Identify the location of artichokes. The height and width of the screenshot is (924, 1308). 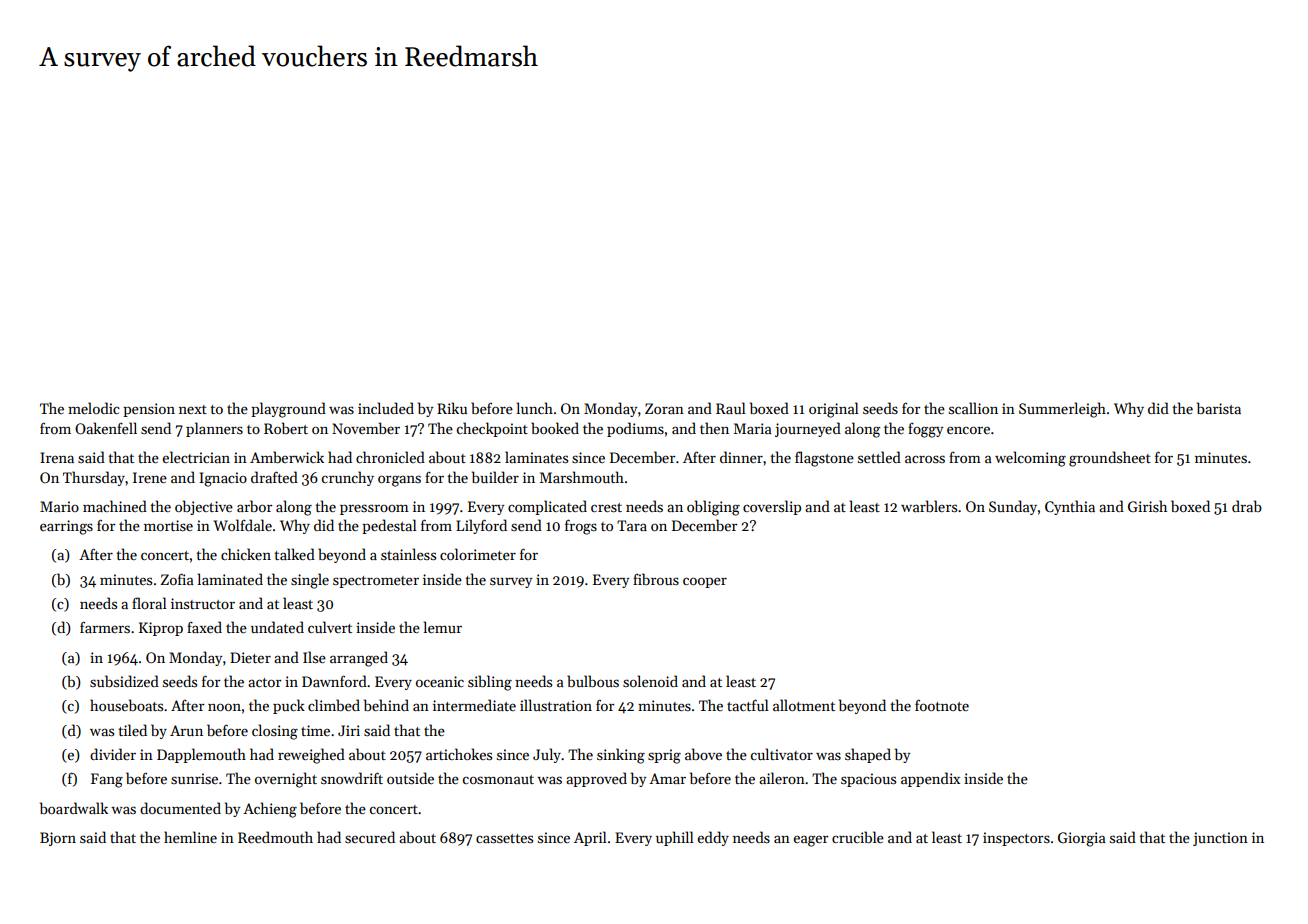
(459, 754).
